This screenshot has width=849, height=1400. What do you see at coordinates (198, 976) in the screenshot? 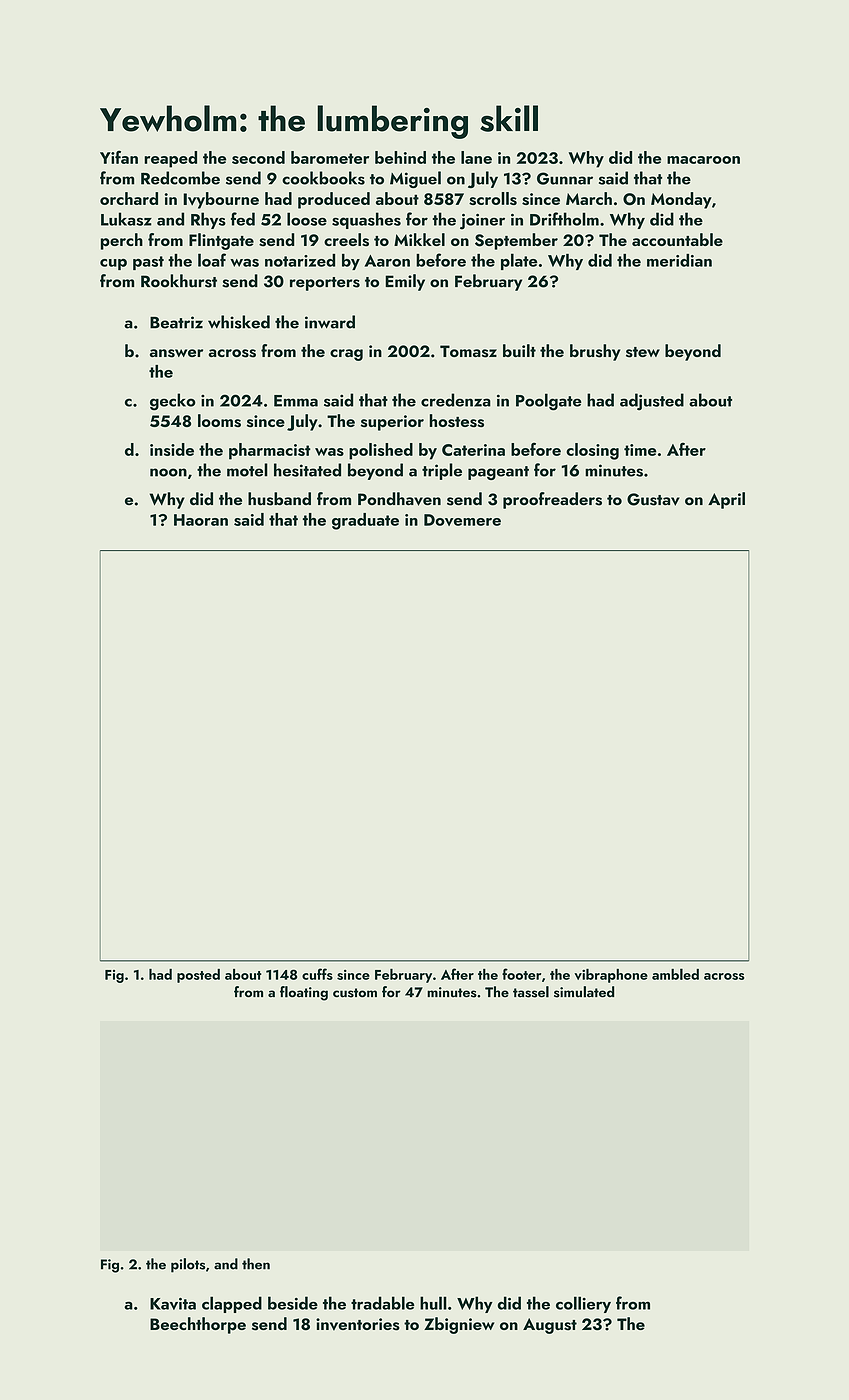
I see `posted` at bounding box center [198, 976].
